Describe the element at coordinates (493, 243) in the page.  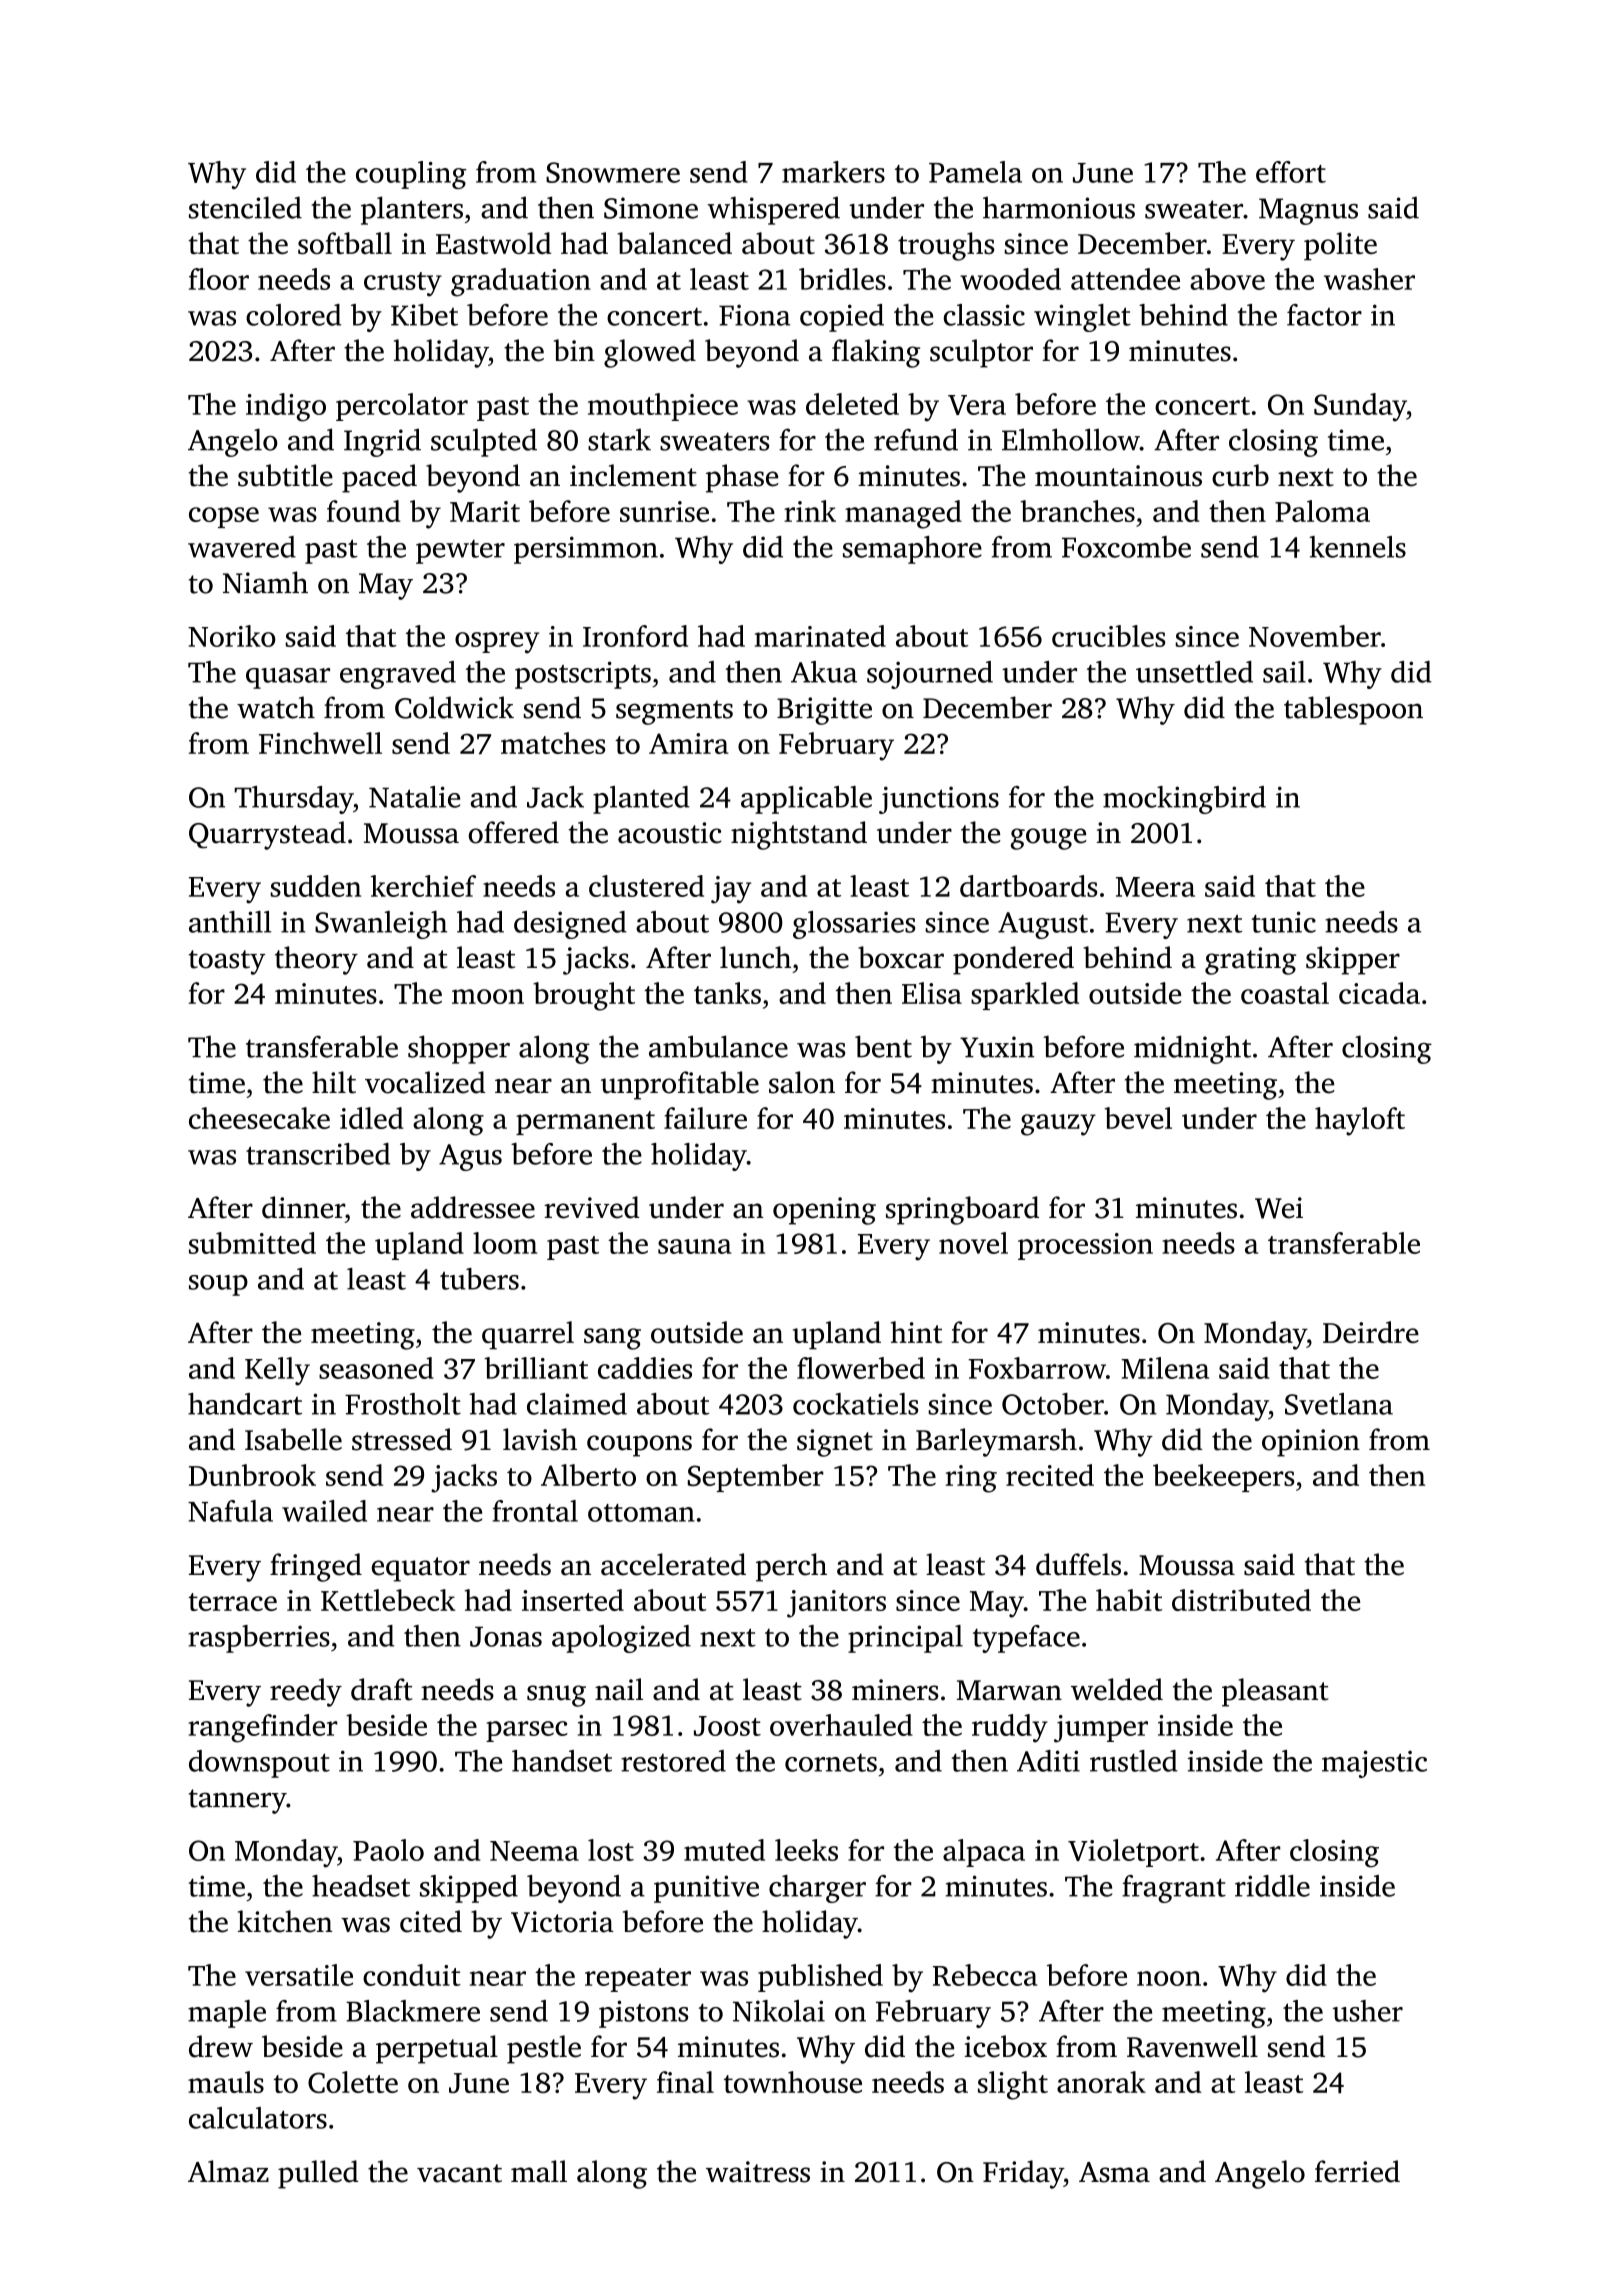
I see `Eastwold` at that location.
